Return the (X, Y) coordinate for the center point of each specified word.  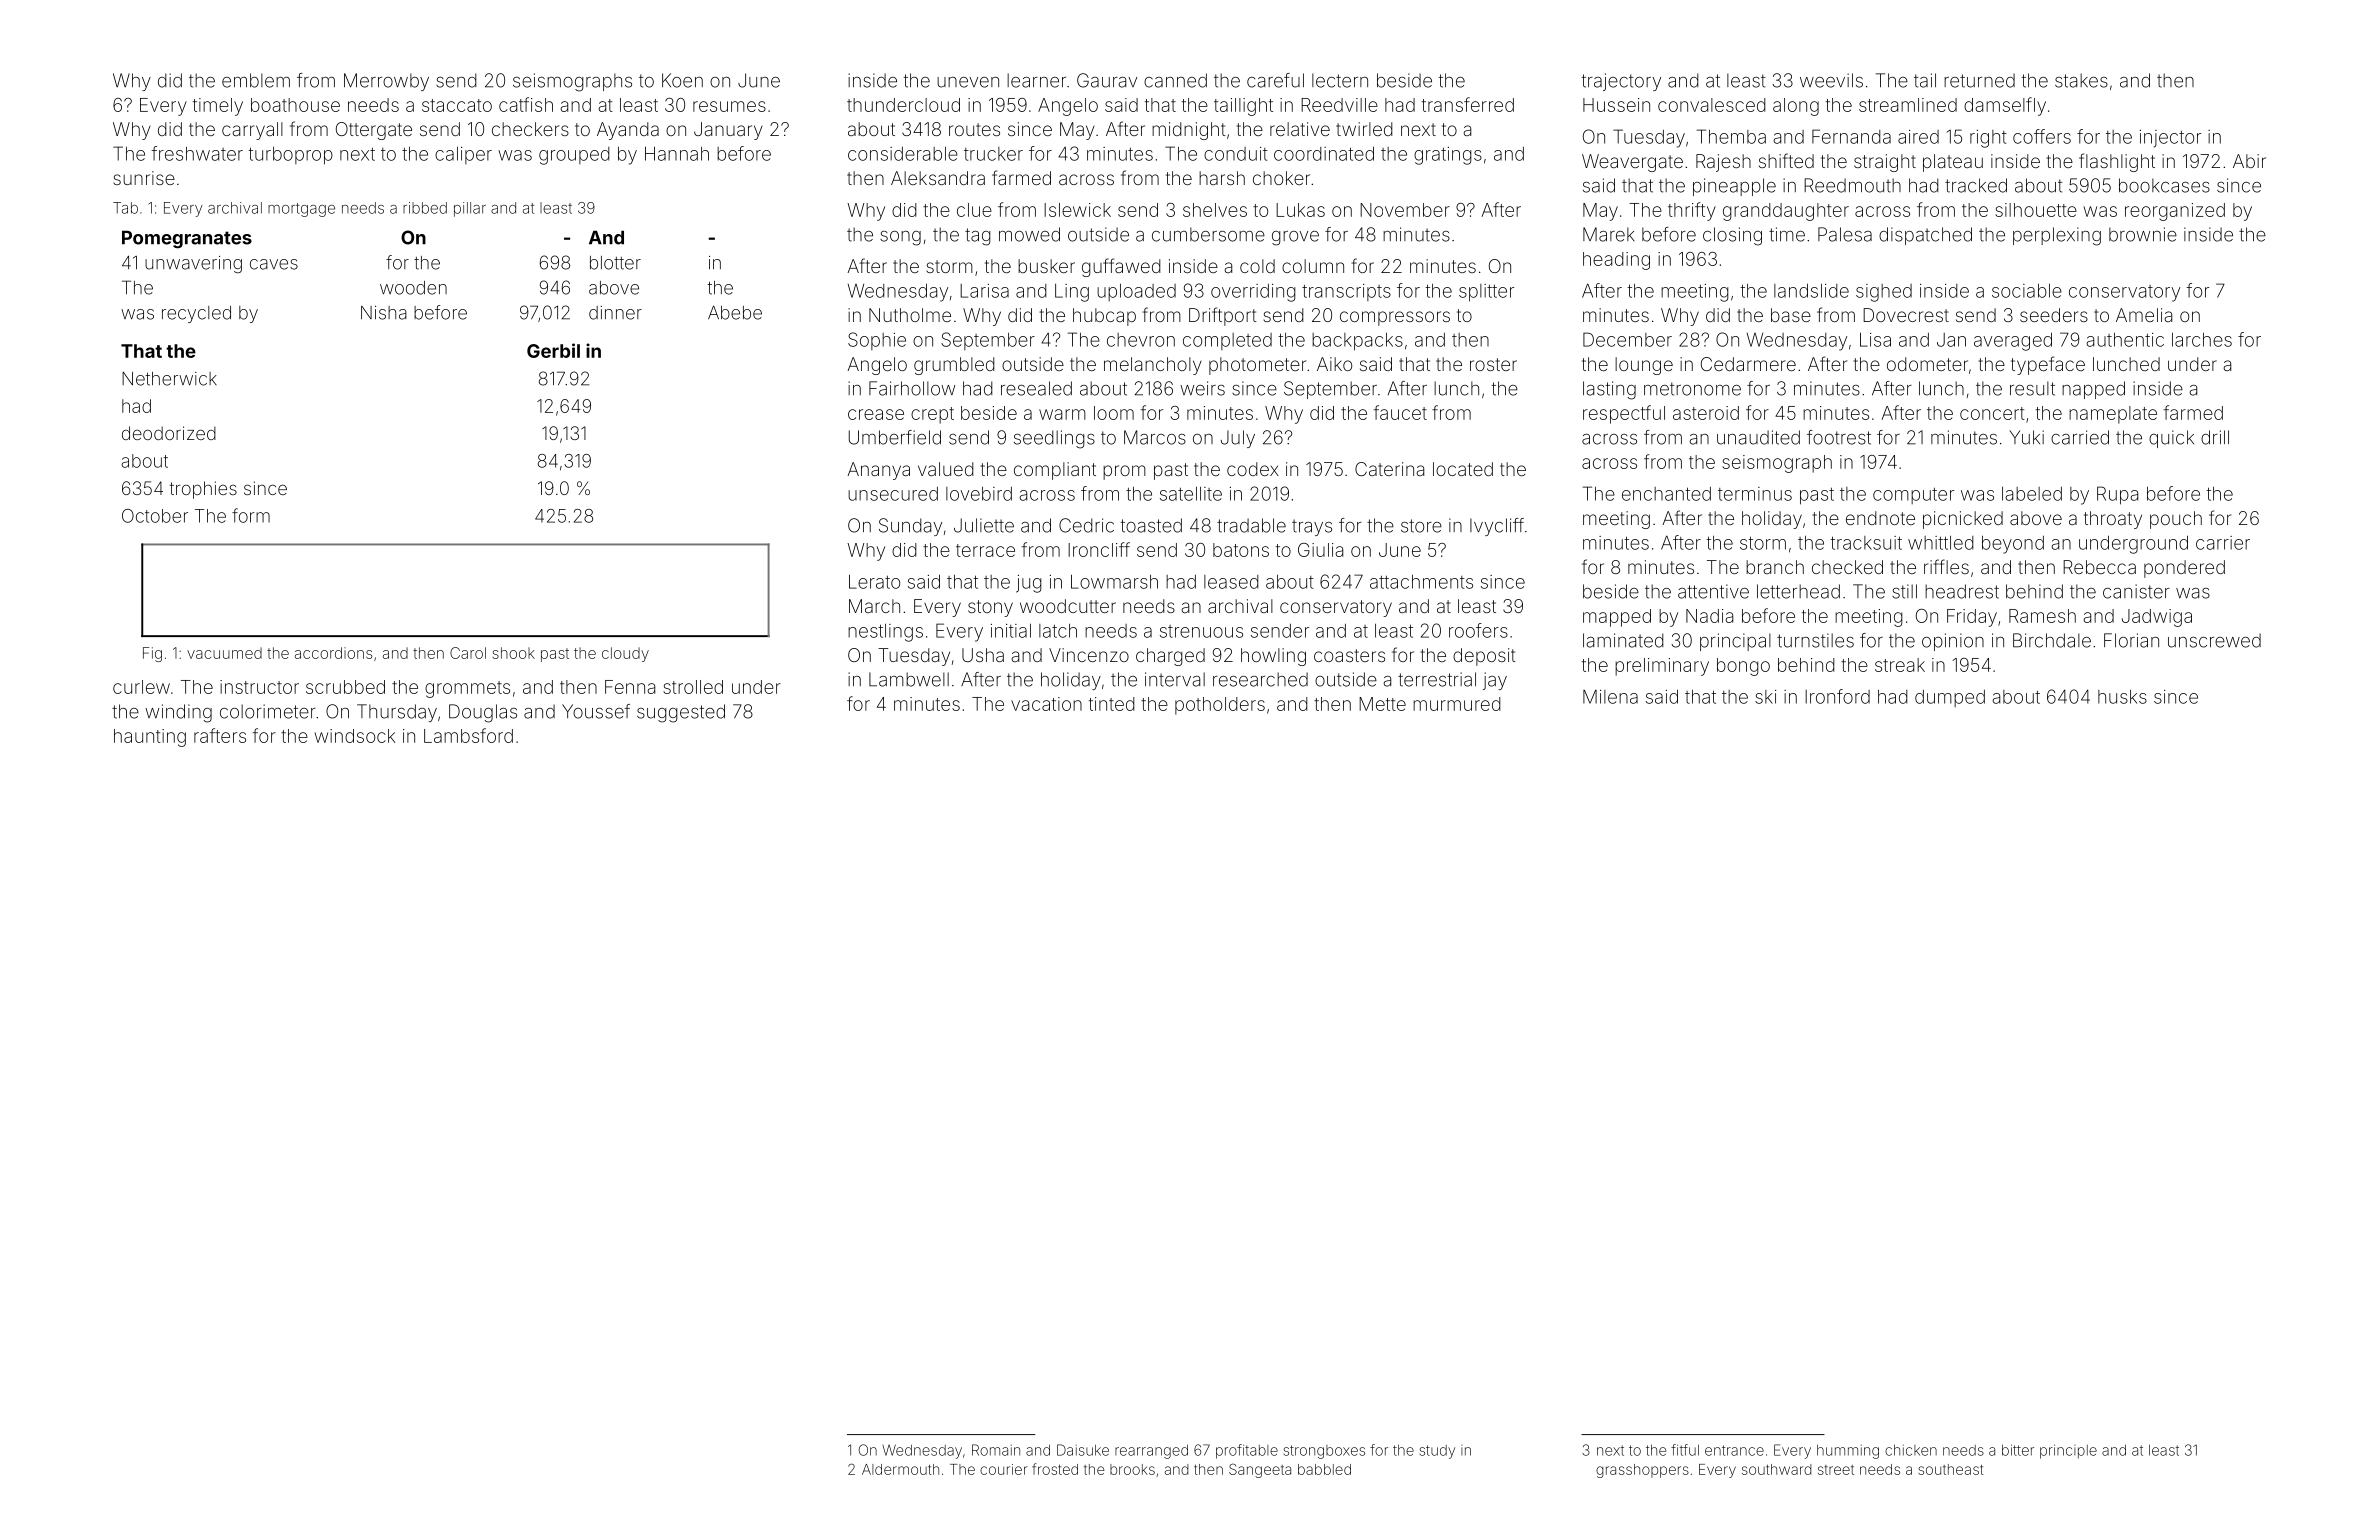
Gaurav (1107, 80)
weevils (1831, 80)
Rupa (2117, 495)
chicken (1911, 1450)
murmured (1457, 704)
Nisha (384, 313)
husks (2122, 697)
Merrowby (386, 82)
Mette (1382, 704)
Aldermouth (900, 1469)
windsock (355, 736)
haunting (150, 738)
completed (1227, 341)
